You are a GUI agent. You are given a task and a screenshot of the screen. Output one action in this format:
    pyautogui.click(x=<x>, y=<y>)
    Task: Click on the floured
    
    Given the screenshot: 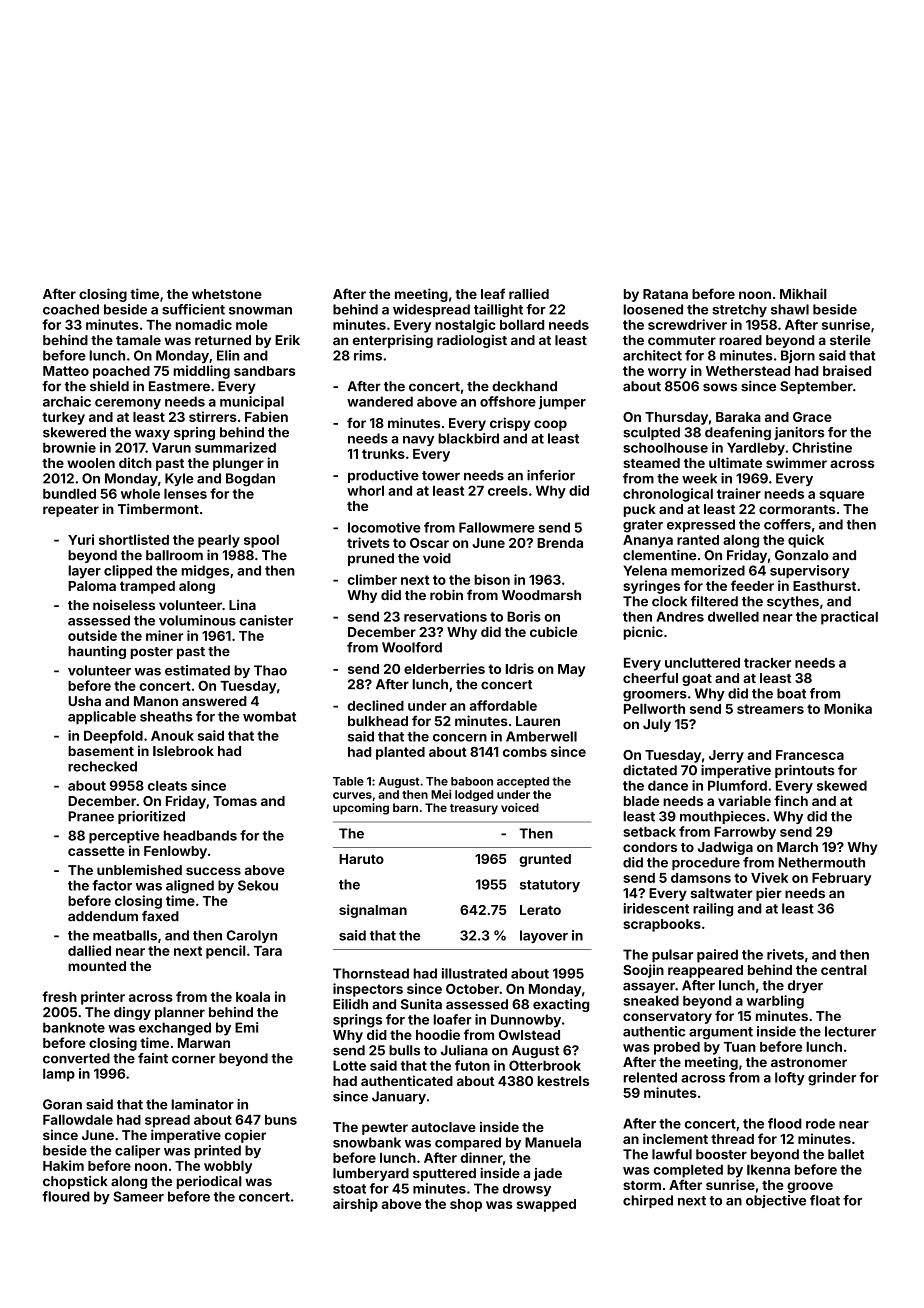 What is the action you would take?
    pyautogui.click(x=66, y=1196)
